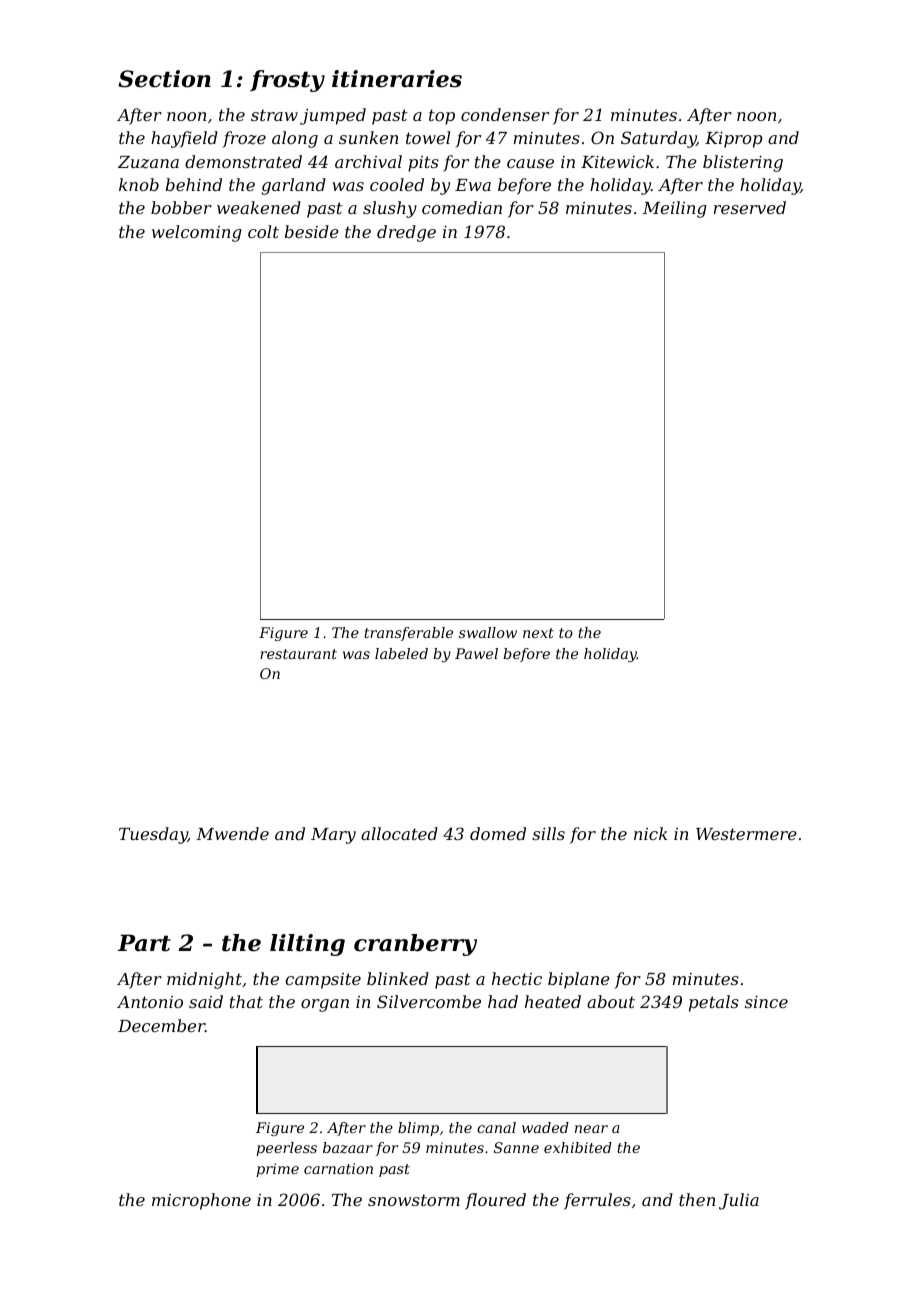 This page has width=924, height=1308. Describe the element at coordinates (368, 161) in the page. I see `archival` at that location.
